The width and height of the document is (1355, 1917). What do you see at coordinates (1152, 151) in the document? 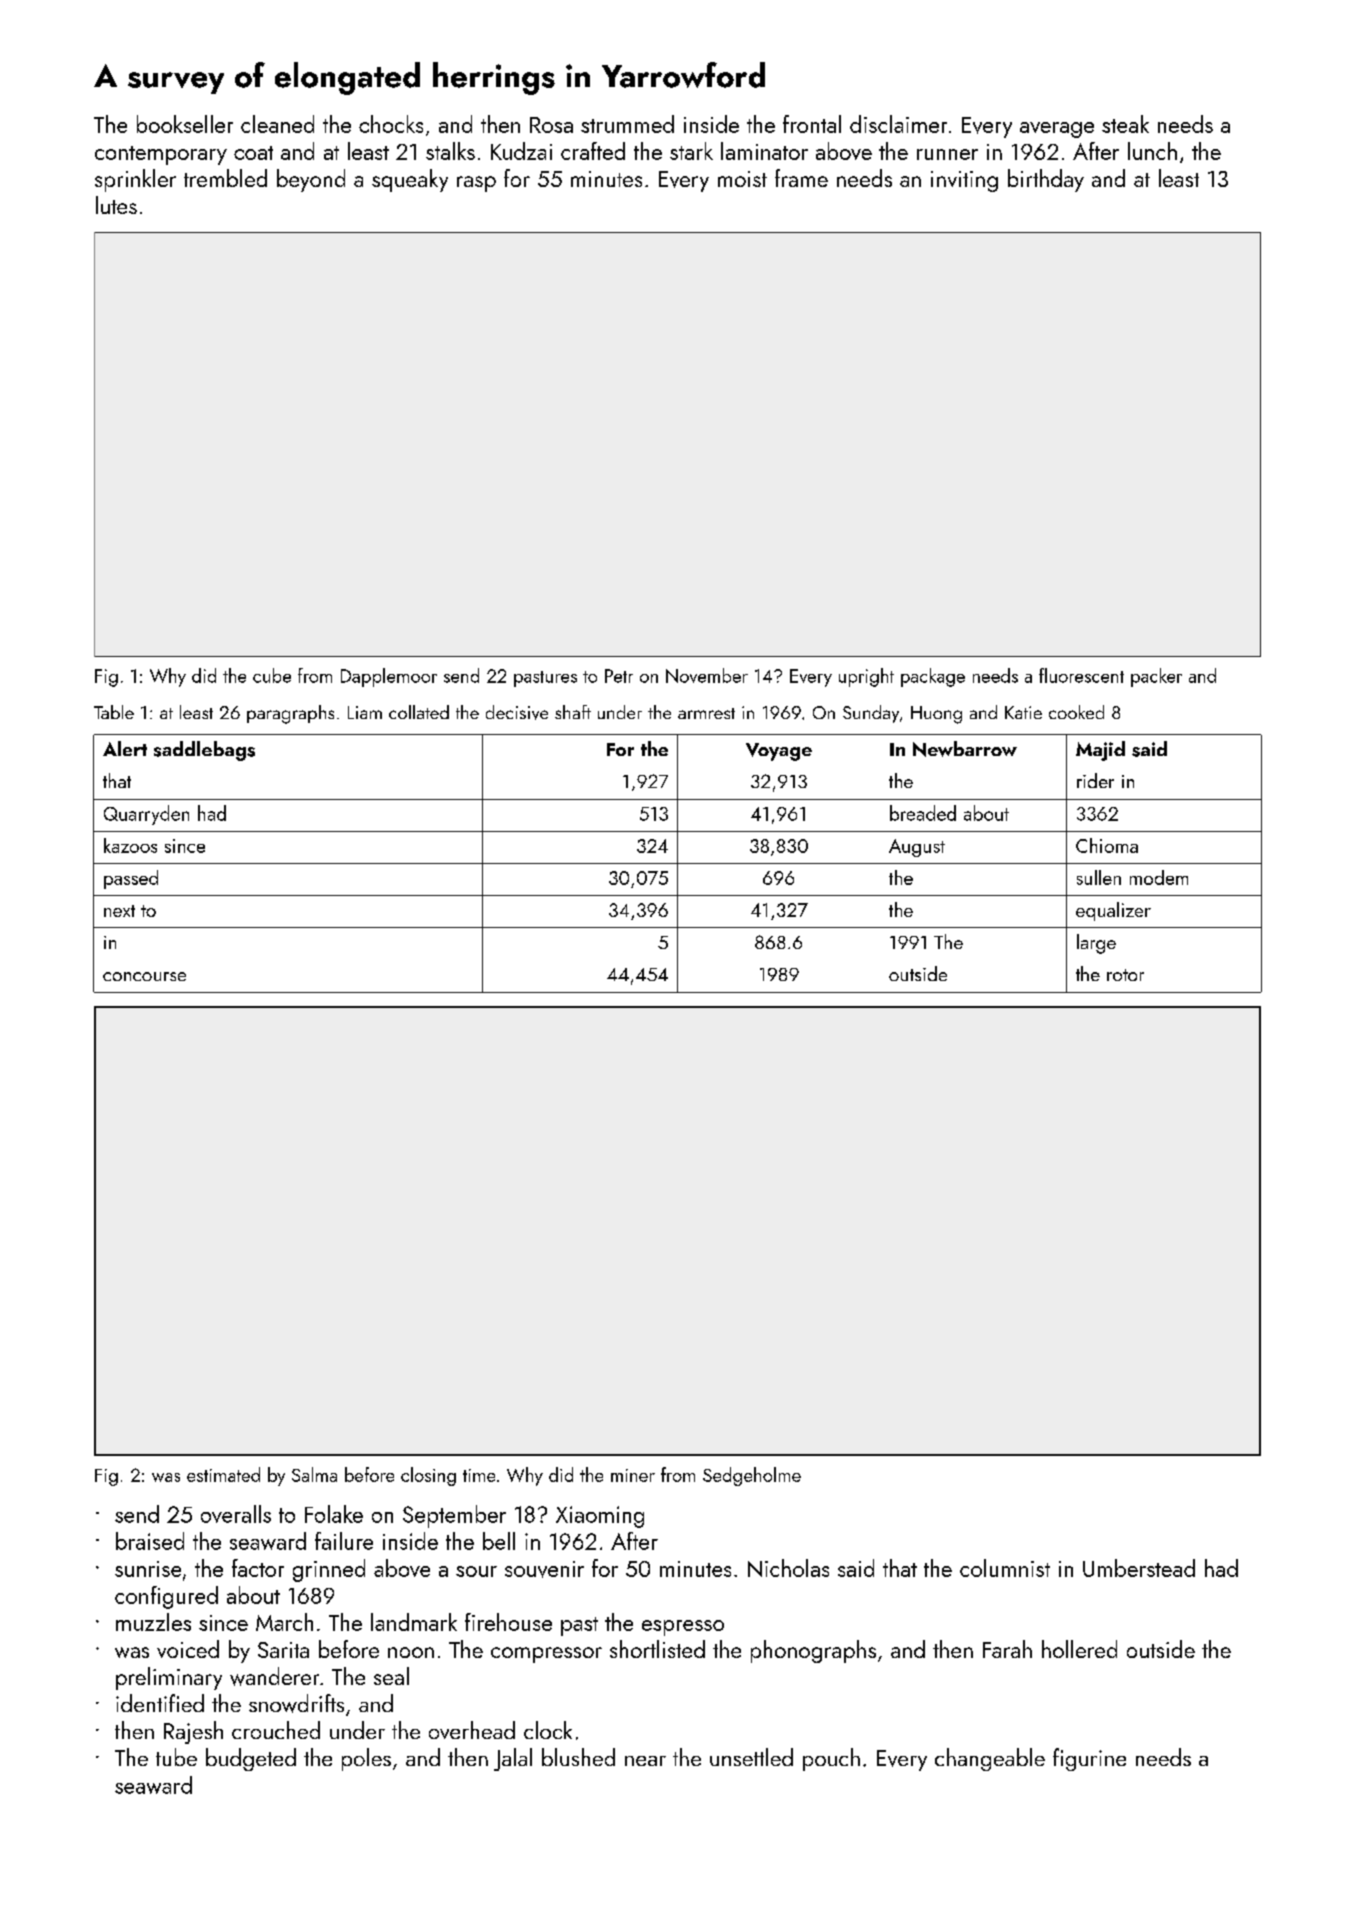
I see `lunch` at bounding box center [1152, 151].
